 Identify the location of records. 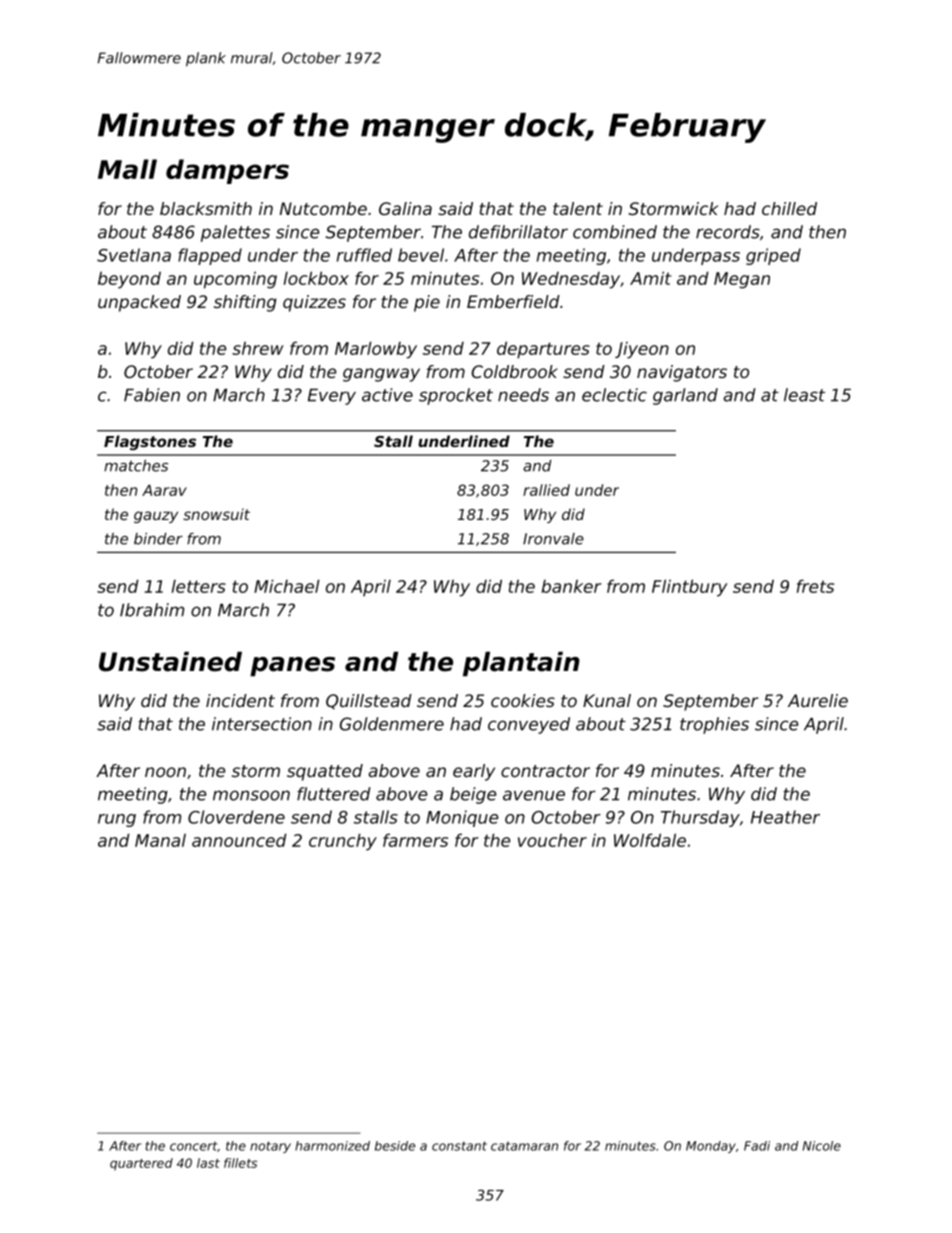
(728, 232).
